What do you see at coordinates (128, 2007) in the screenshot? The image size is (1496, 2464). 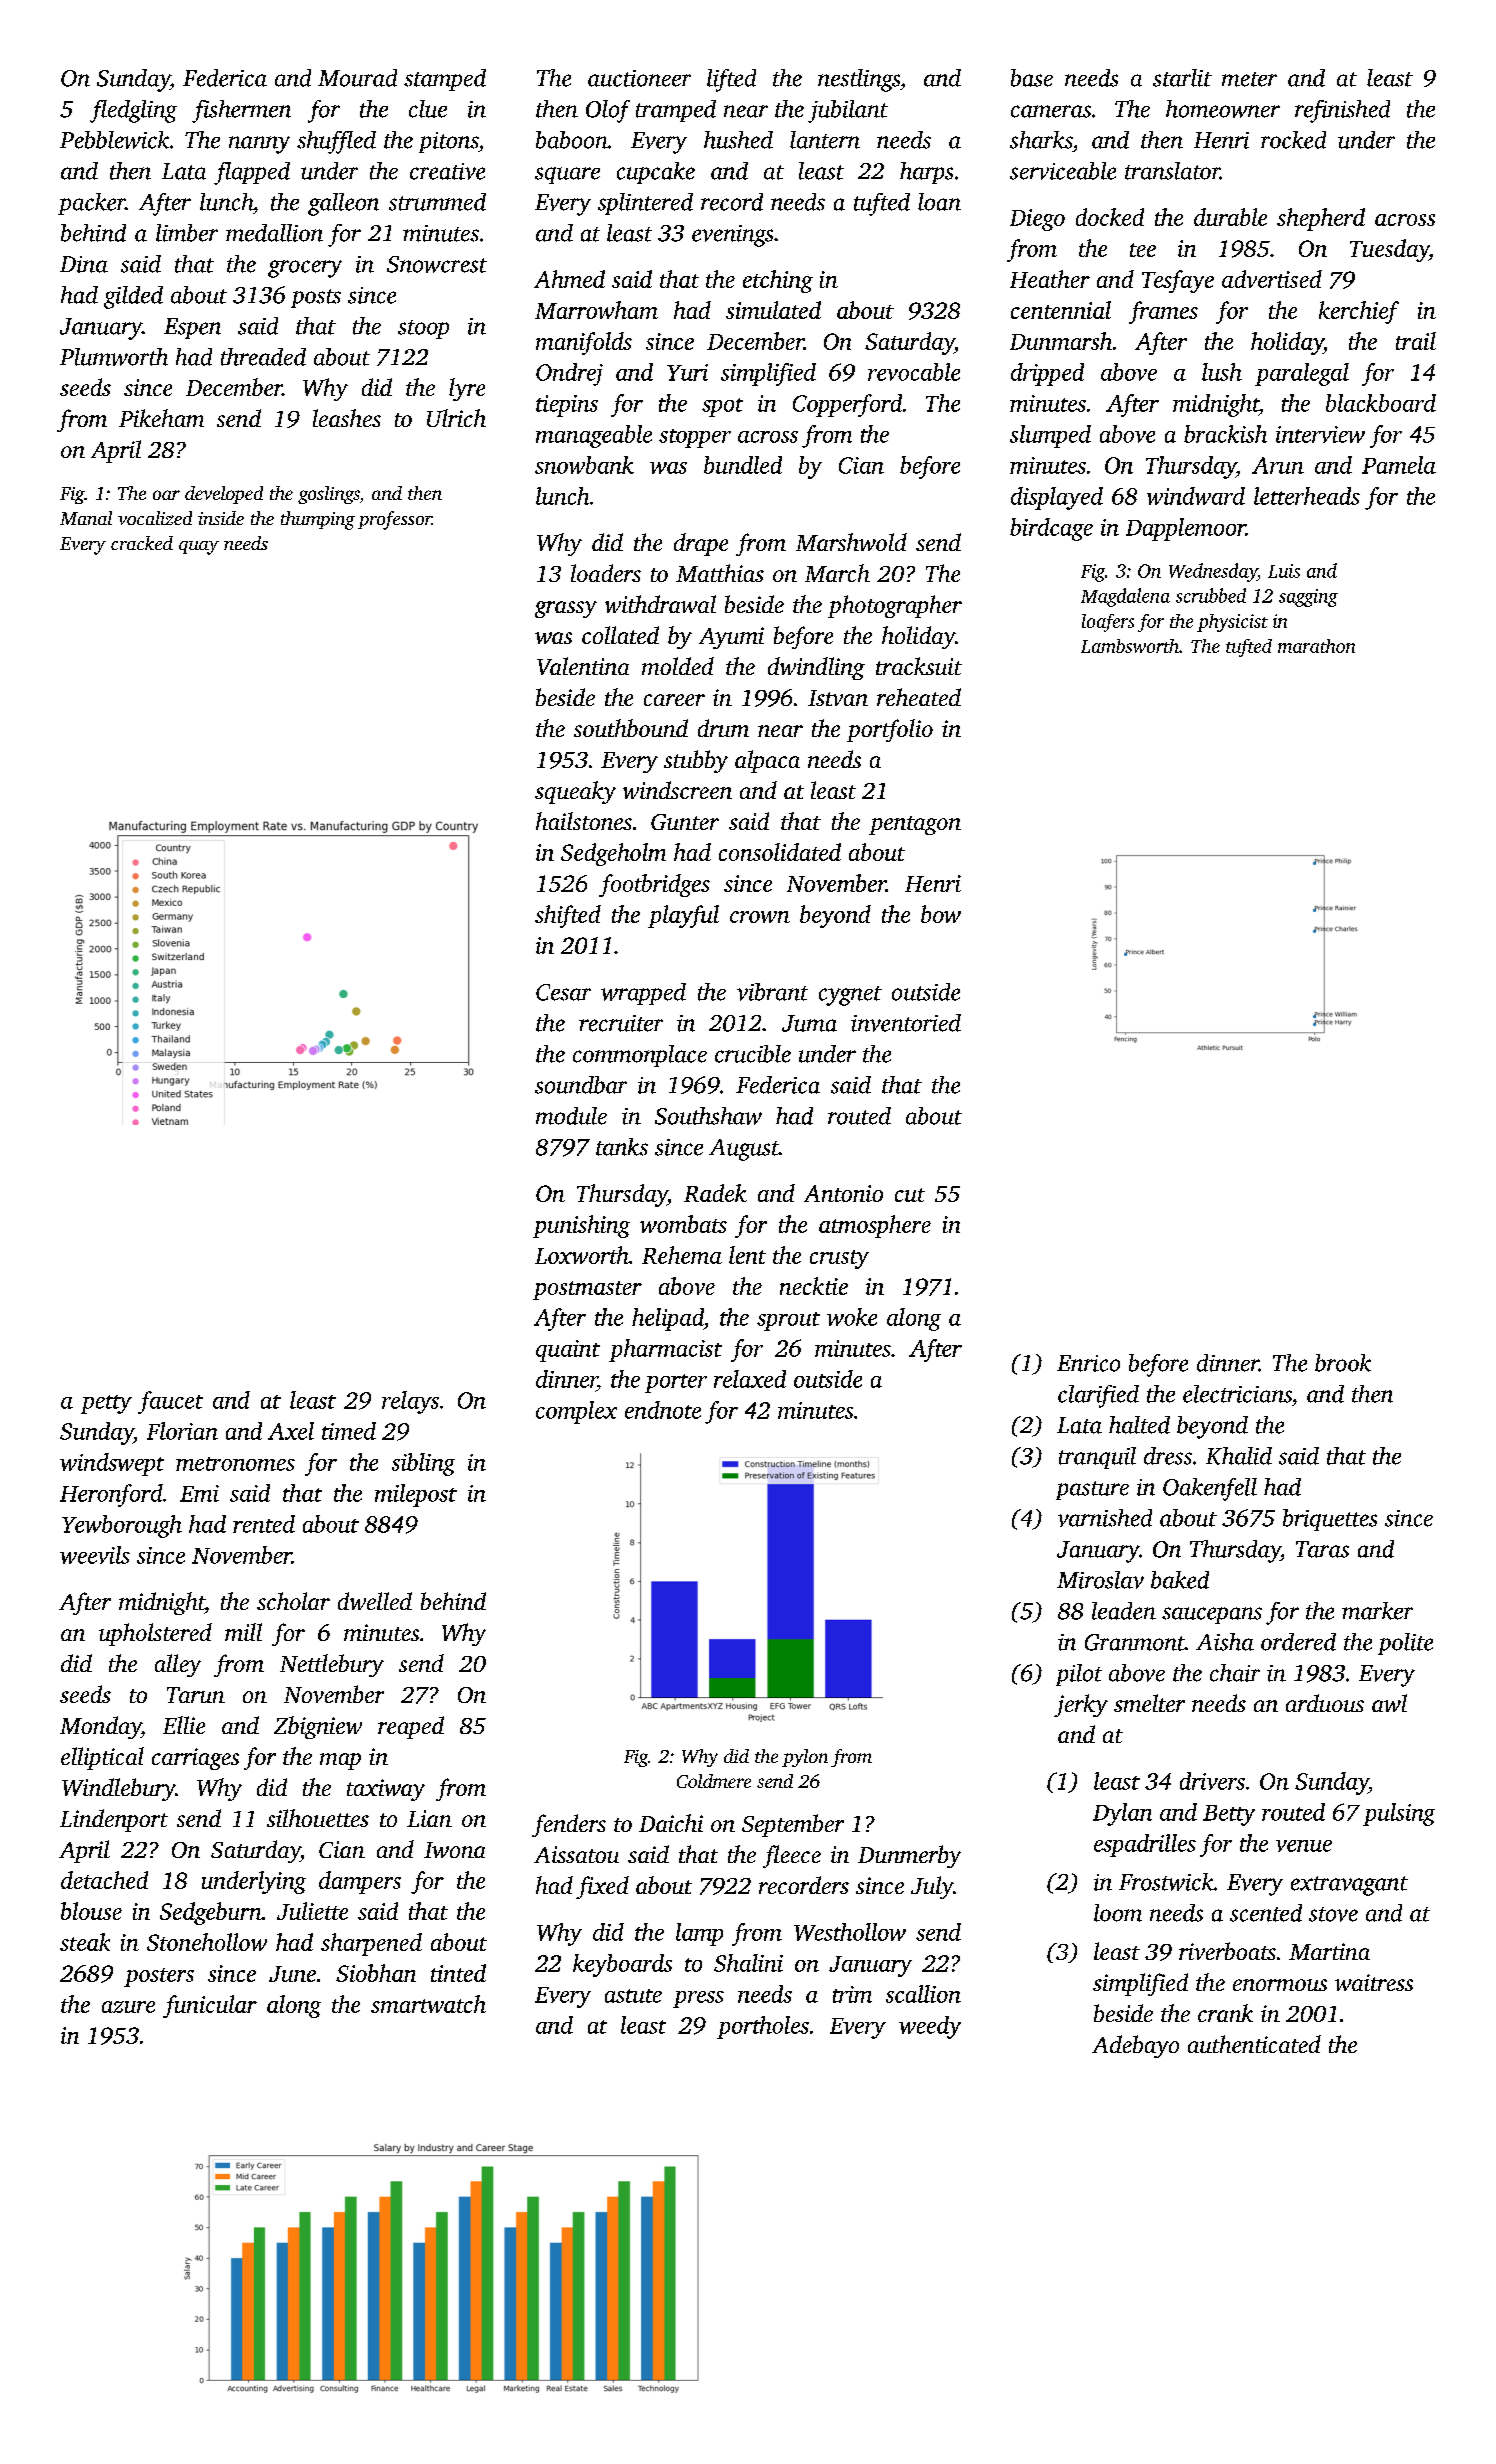 I see `azure` at bounding box center [128, 2007].
